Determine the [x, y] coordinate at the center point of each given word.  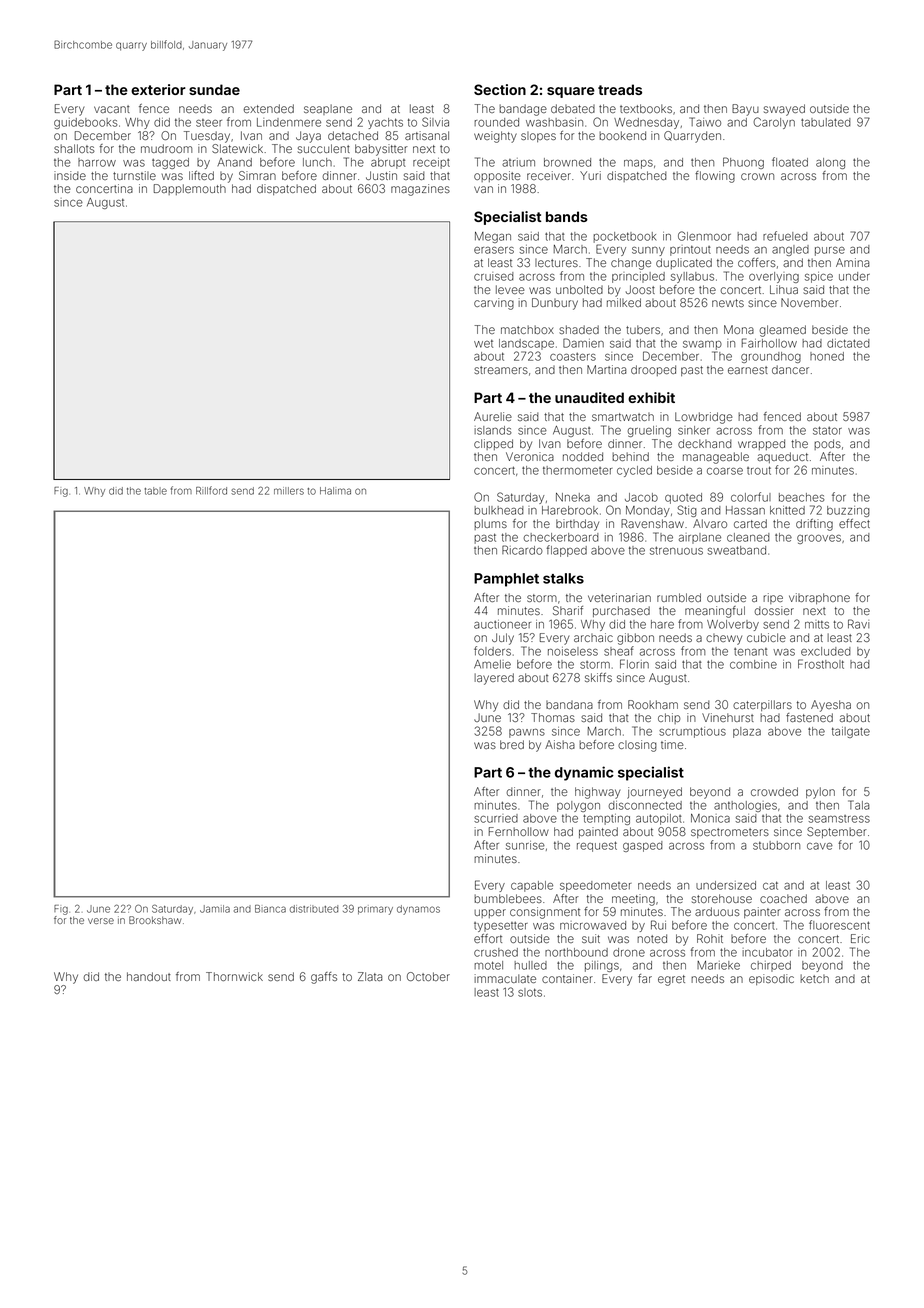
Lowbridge [703, 418]
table [156, 491]
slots [530, 992]
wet [483, 344]
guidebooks [86, 123]
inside [70, 175]
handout [149, 976]
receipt [431, 163]
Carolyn [774, 123]
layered [494, 679]
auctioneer [502, 624]
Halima [335, 491]
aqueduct [782, 457]
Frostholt [821, 664]
